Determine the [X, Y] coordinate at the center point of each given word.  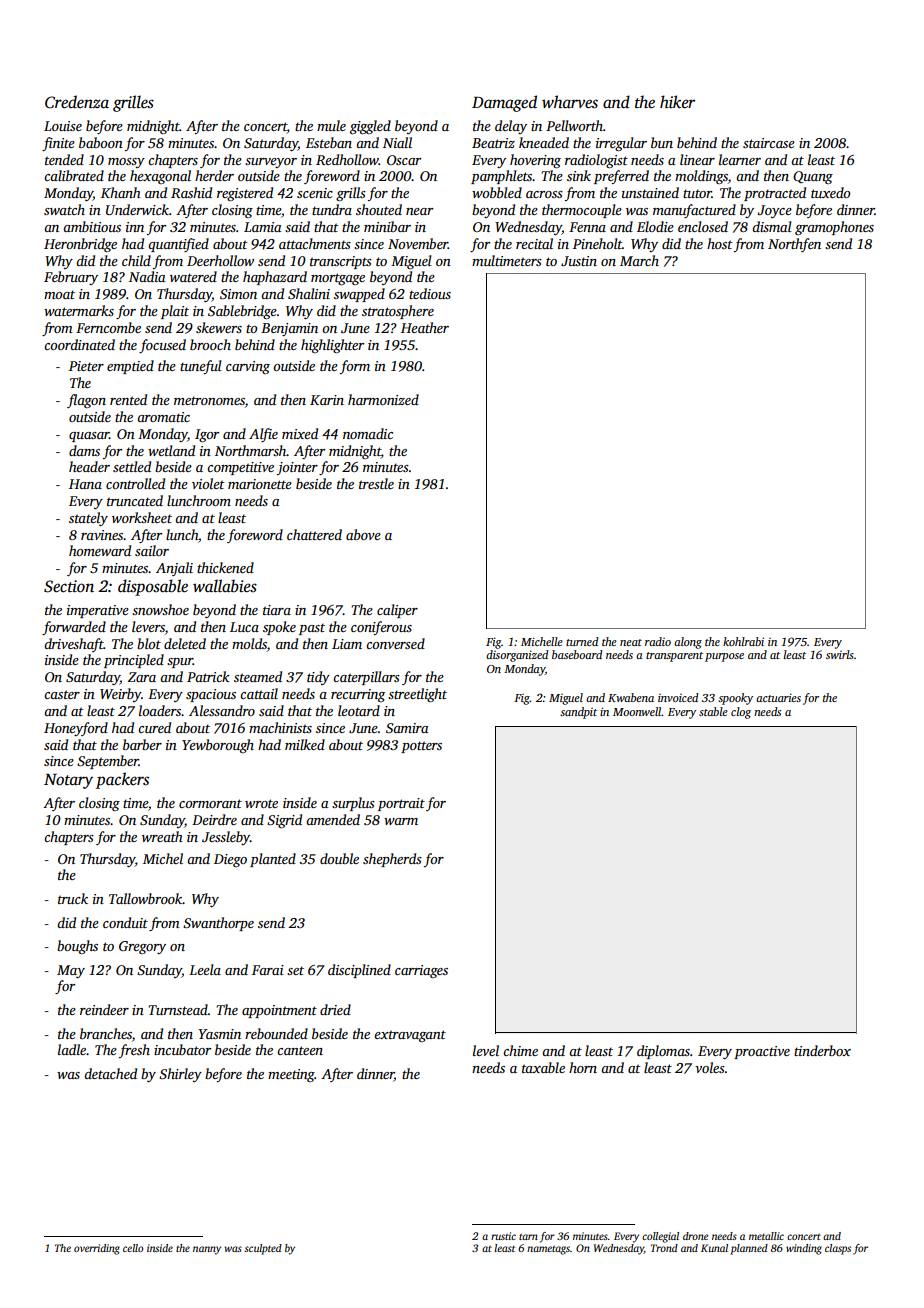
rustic [503, 1236]
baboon [101, 142]
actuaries [778, 697]
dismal [772, 226]
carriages [421, 971]
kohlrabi [743, 641]
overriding [97, 1249]
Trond [664, 1248]
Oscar [404, 160]
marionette [260, 484]
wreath [162, 836]
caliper [397, 611]
